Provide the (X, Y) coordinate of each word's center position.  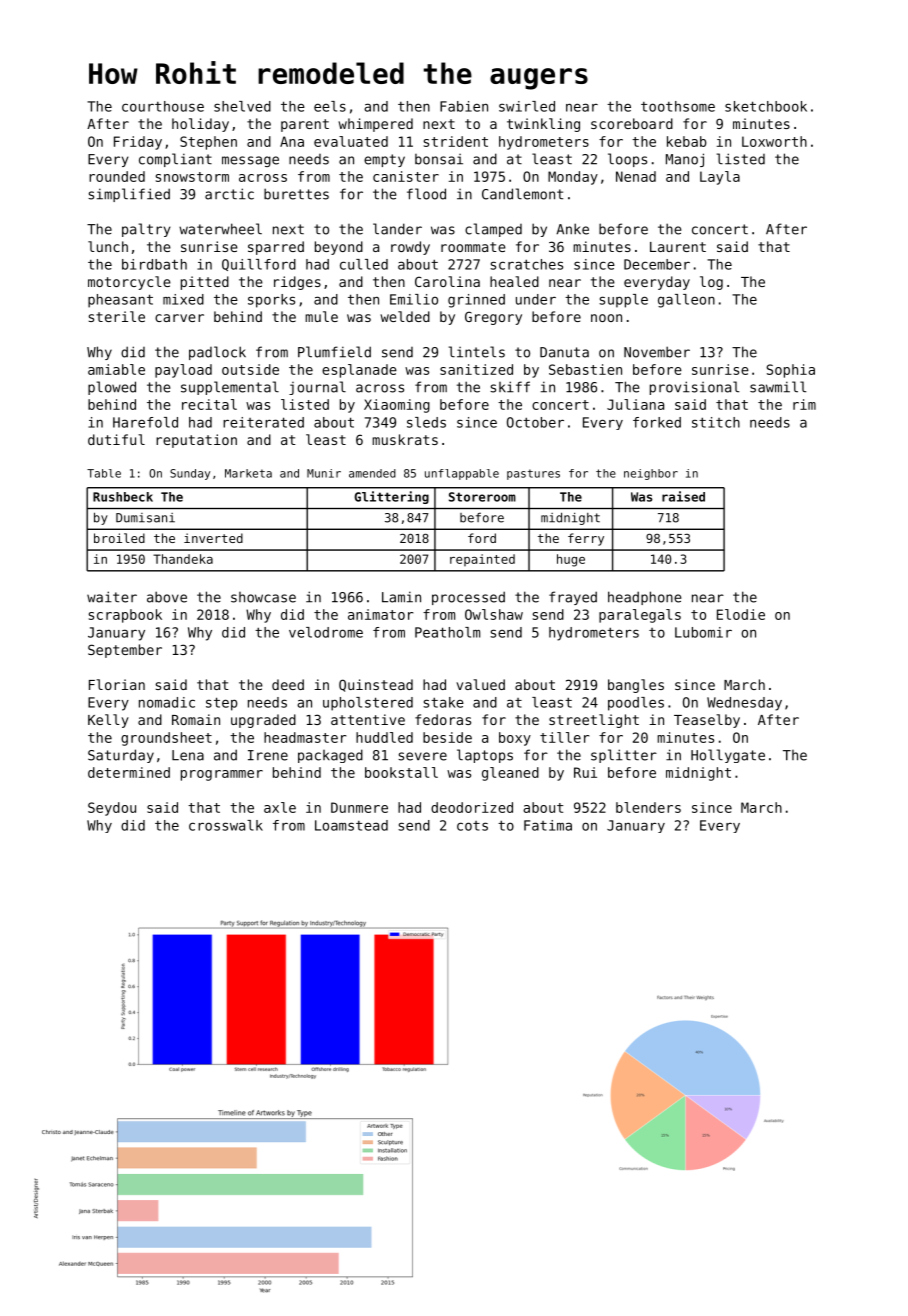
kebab (687, 141)
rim (804, 404)
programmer (222, 775)
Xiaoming (397, 406)
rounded (117, 176)
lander (397, 229)
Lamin (401, 597)
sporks (271, 301)
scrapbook (125, 616)
